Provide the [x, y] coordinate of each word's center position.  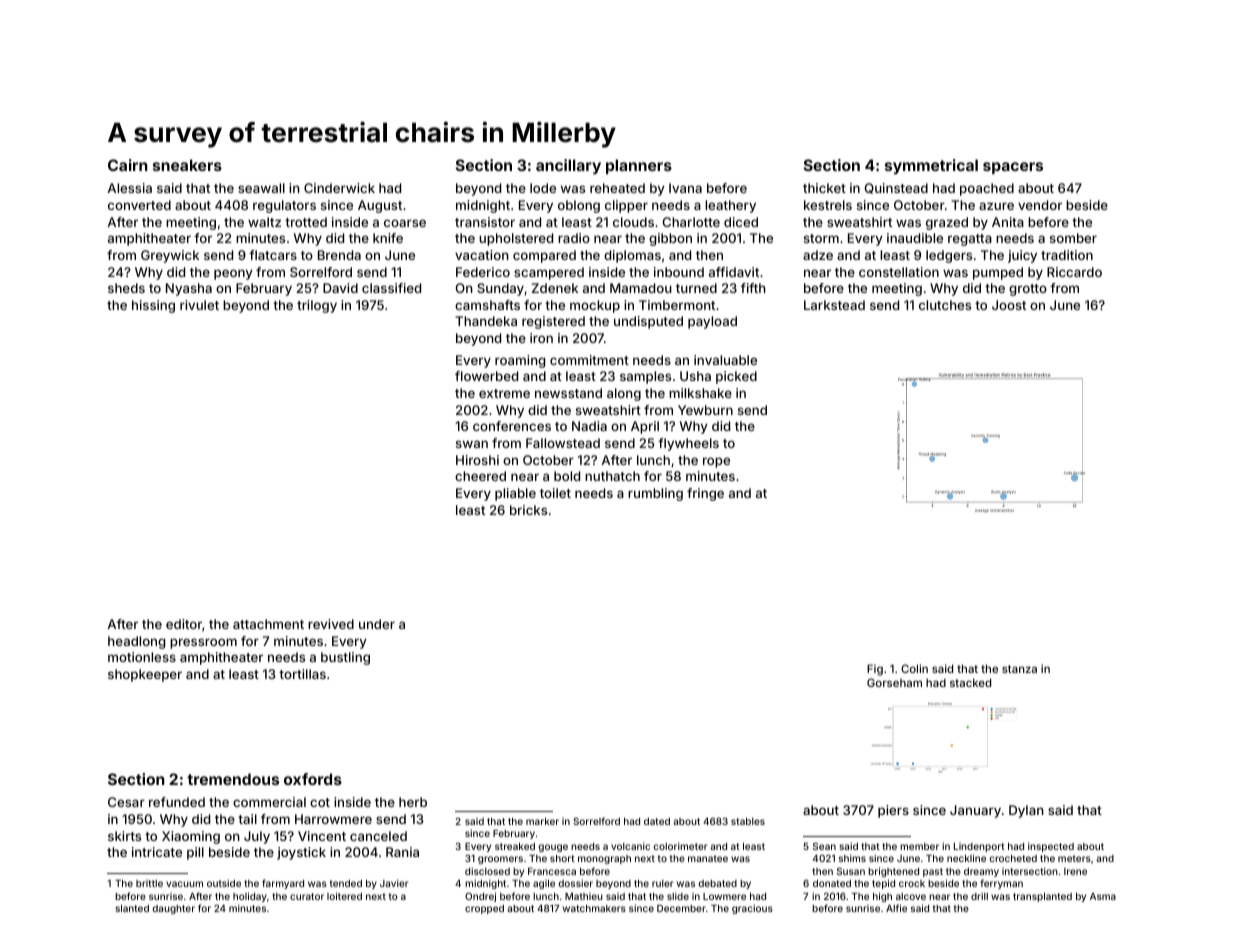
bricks [528, 510]
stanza [1019, 669]
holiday [250, 897]
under [377, 624]
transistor [485, 222]
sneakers [187, 165]
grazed [947, 223]
